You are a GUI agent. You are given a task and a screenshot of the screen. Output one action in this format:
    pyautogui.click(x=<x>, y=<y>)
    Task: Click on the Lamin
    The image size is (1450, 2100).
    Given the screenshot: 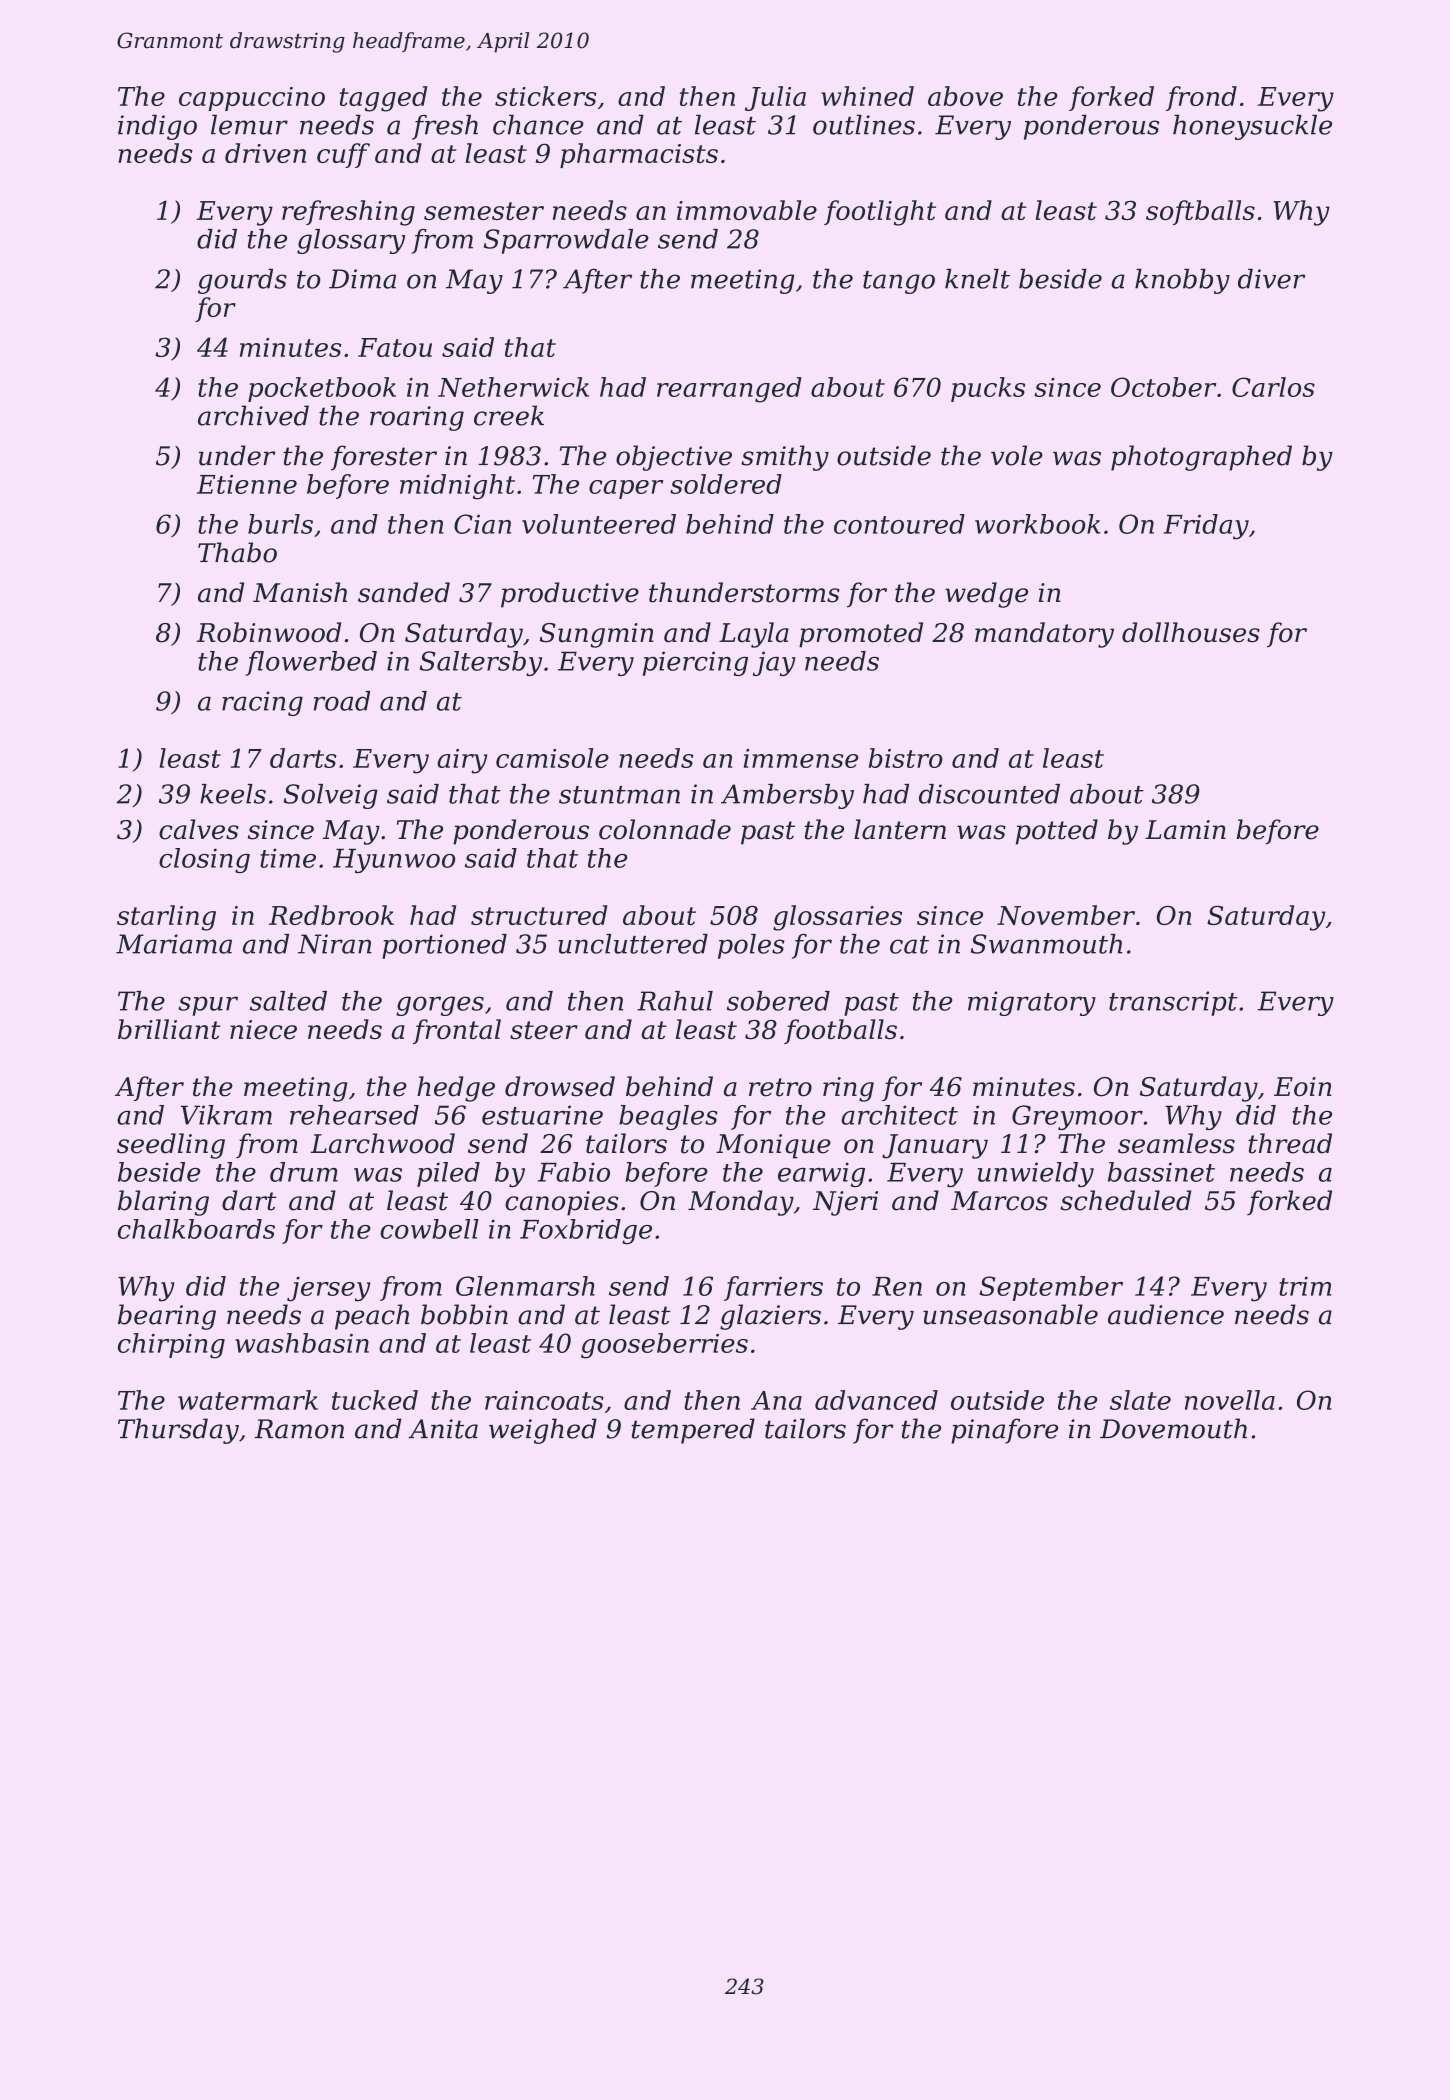 What is the action you would take?
    pyautogui.click(x=1185, y=830)
